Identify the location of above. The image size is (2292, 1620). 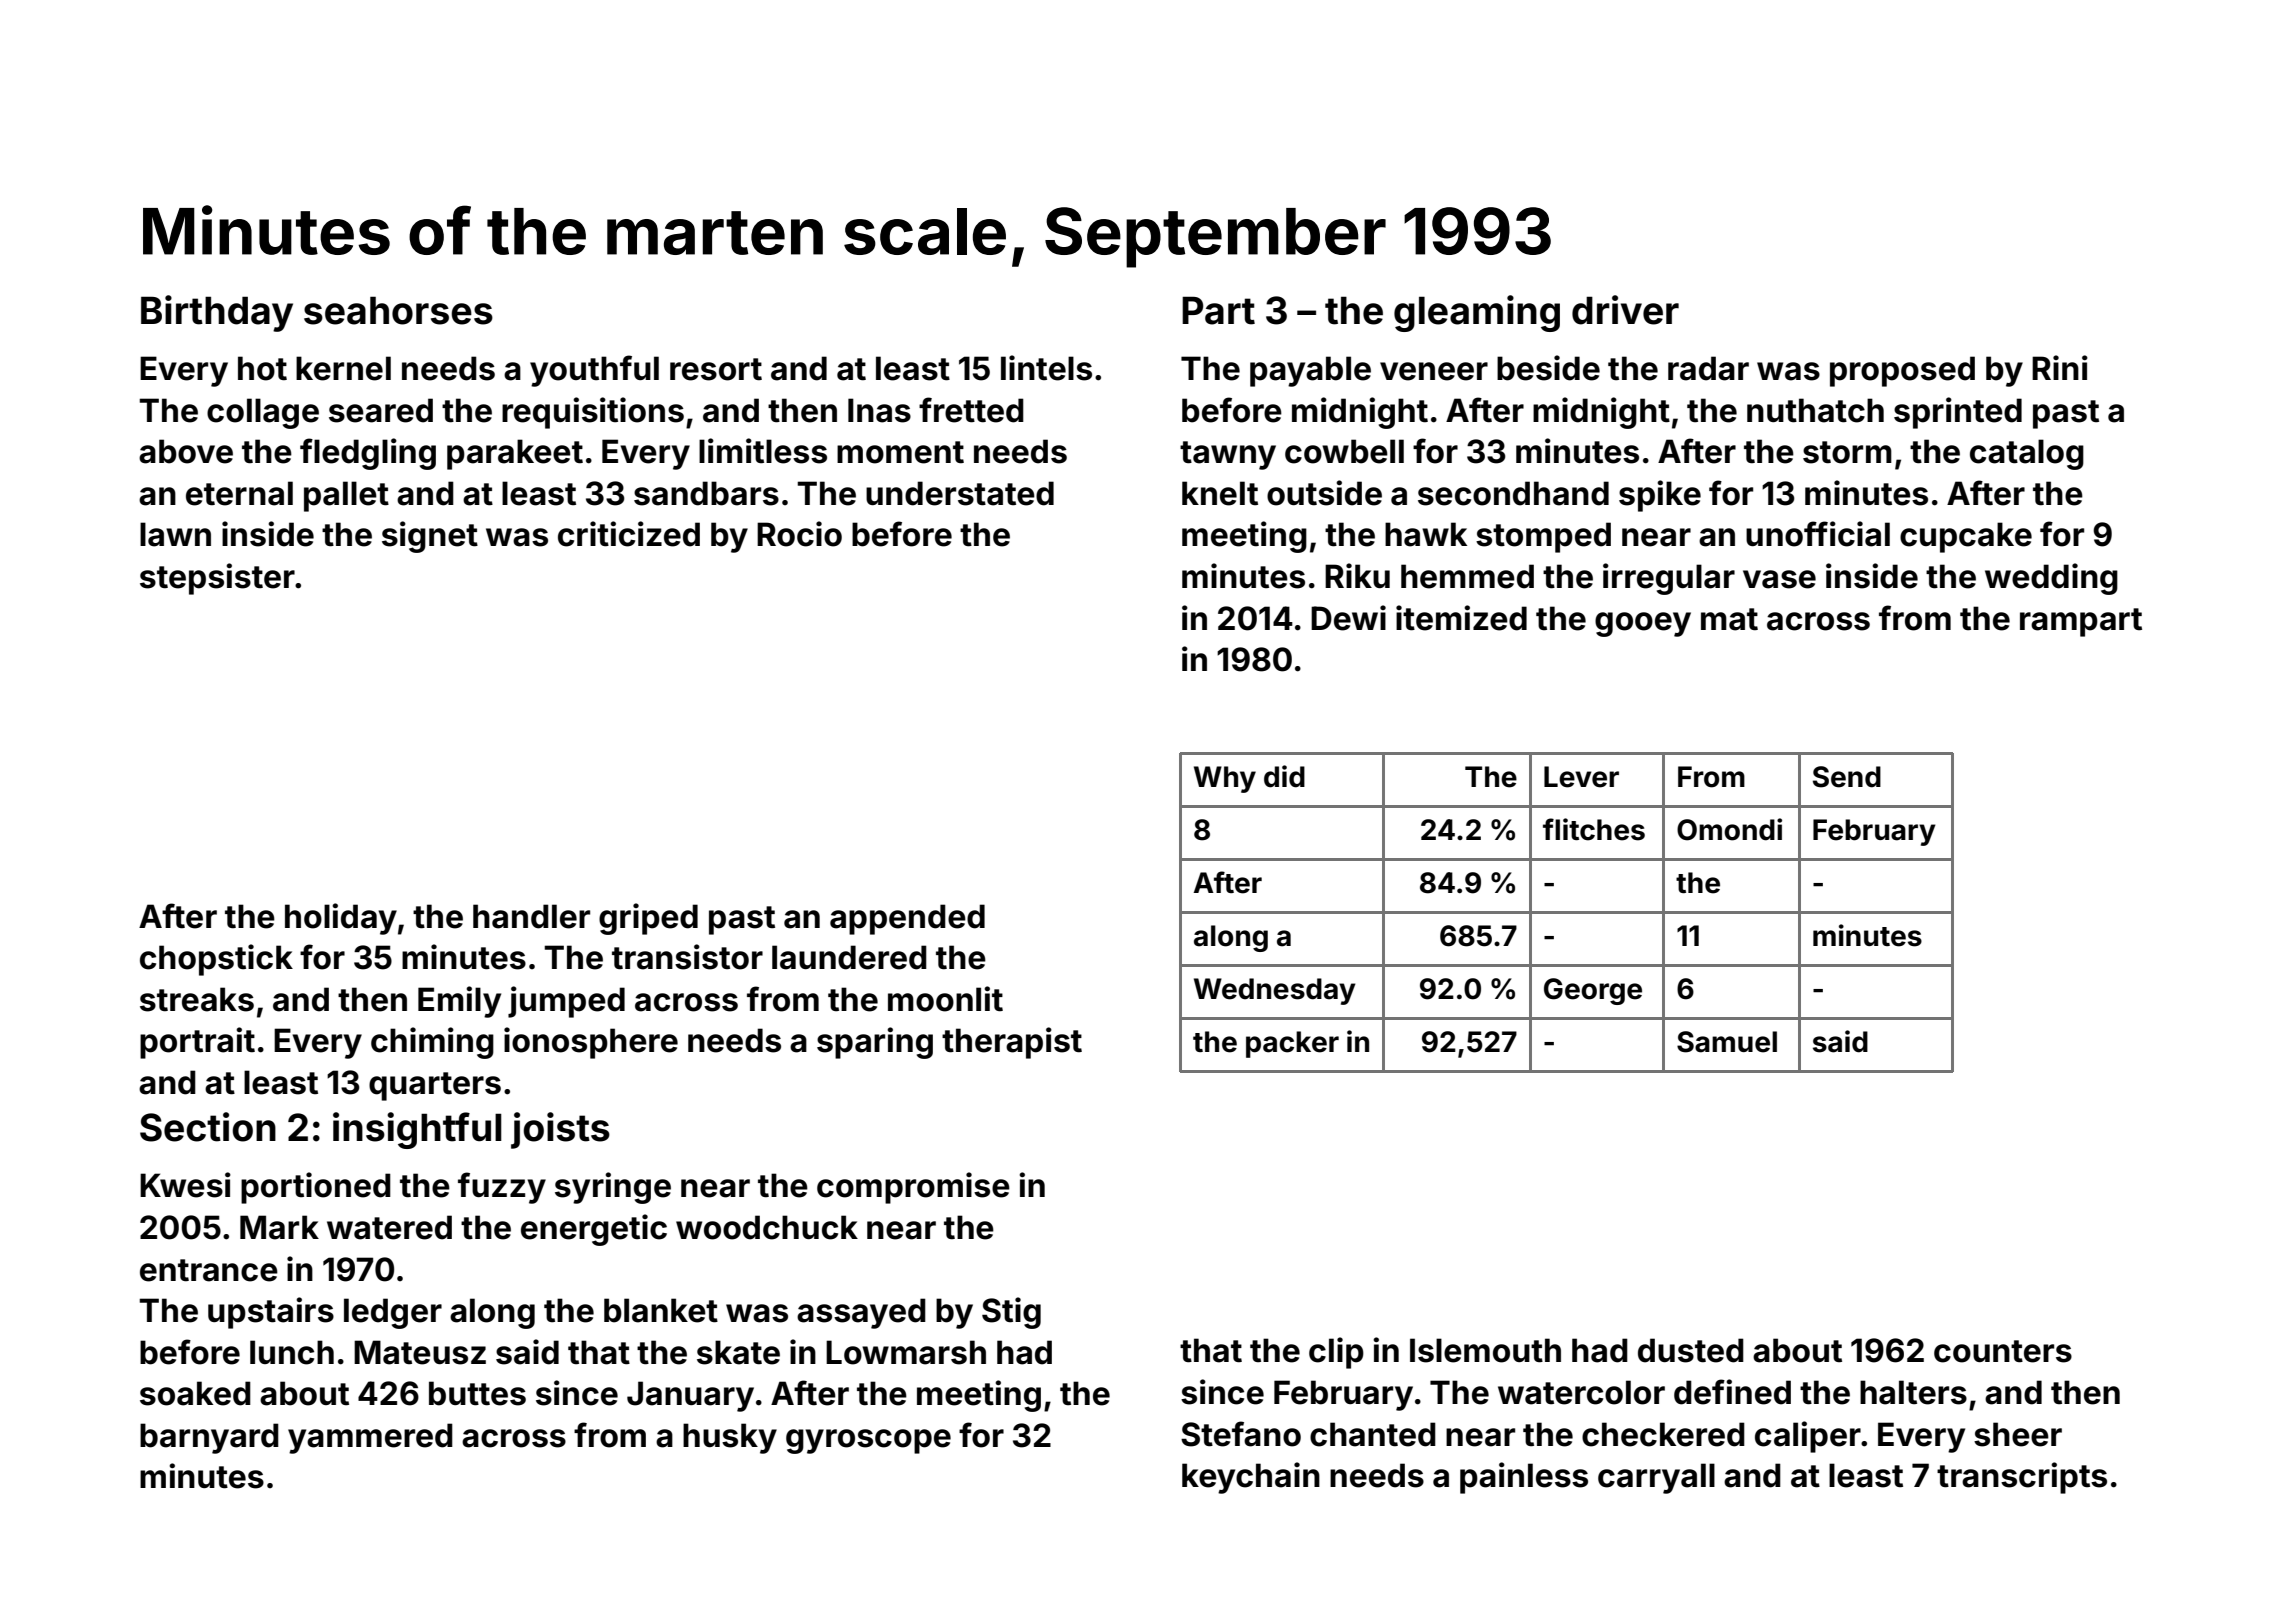
(186, 451).
